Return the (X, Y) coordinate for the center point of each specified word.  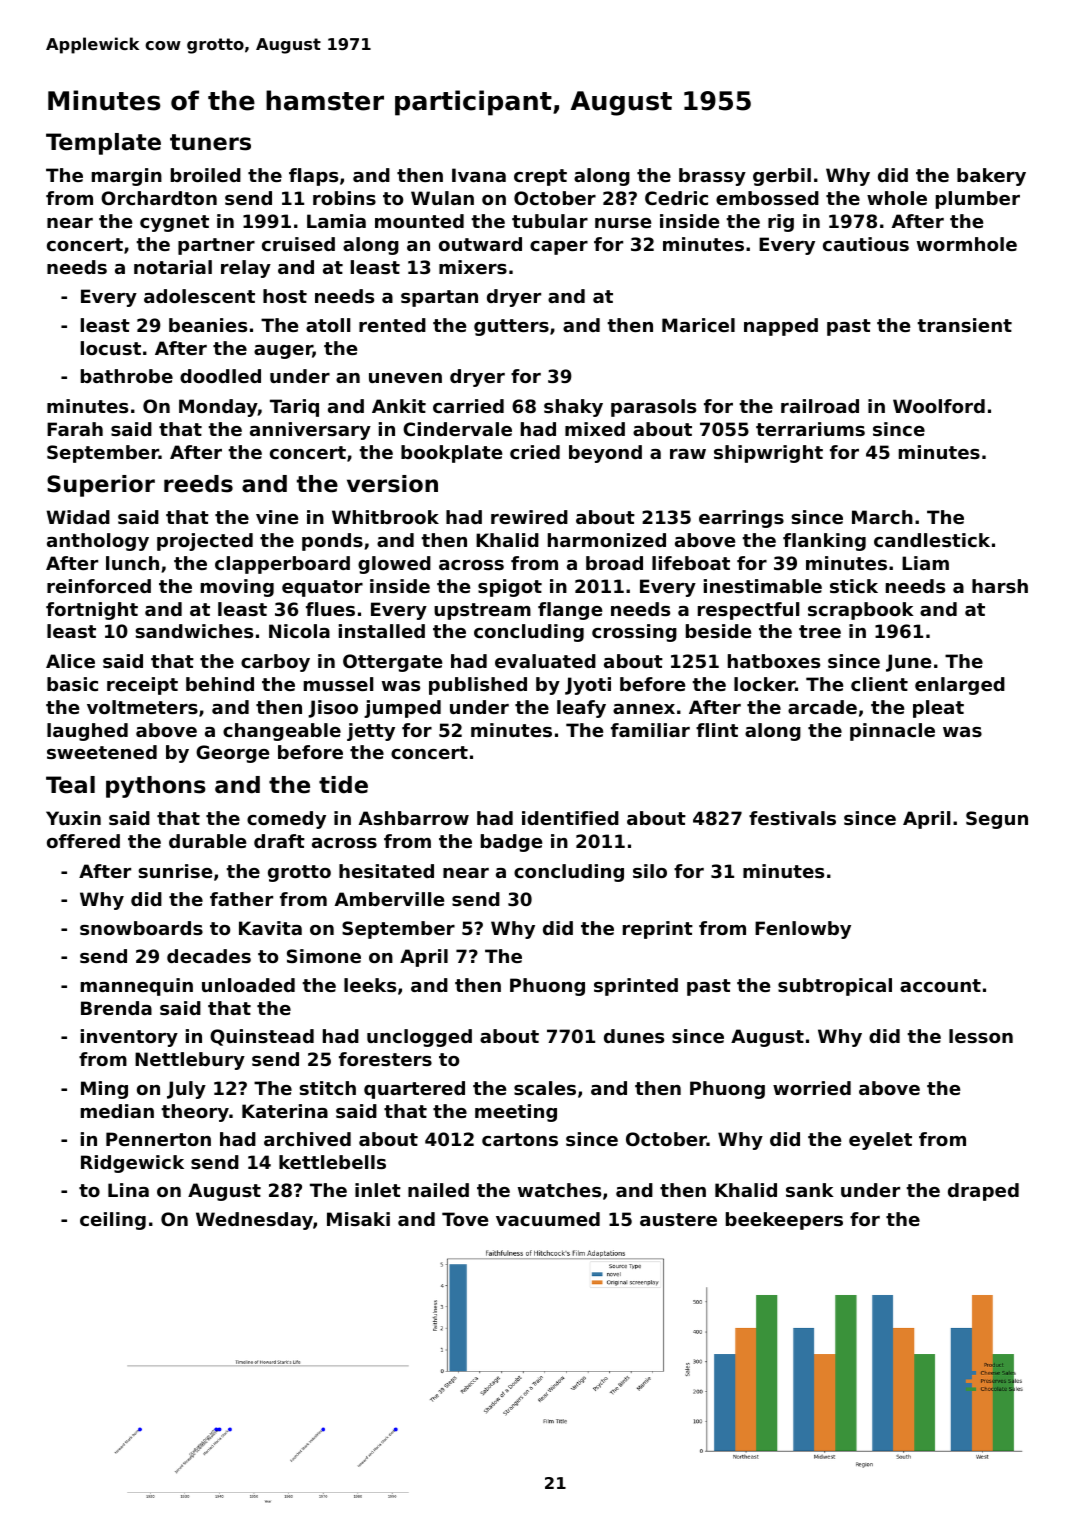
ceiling (113, 1221)
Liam (925, 563)
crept (540, 177)
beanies (208, 325)
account (940, 985)
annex (644, 709)
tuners (210, 142)
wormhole (967, 244)
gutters (511, 327)
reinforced (99, 586)
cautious (866, 244)
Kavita (270, 928)
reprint (658, 930)
